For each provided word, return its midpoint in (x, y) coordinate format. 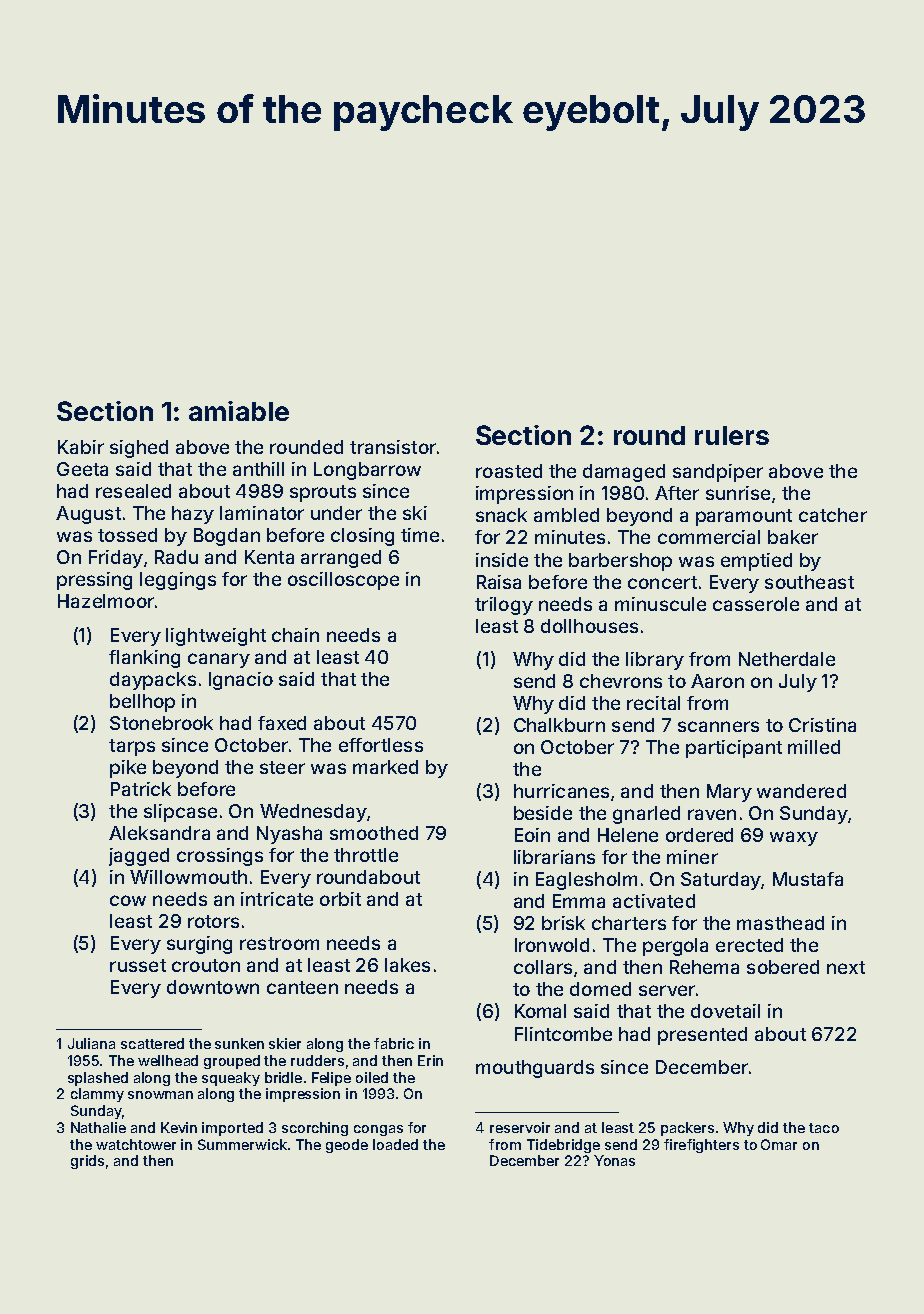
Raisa (499, 582)
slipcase (180, 813)
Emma (579, 901)
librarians (554, 857)
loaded (395, 1144)
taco (824, 1128)
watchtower (136, 1144)
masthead (780, 923)
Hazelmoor (106, 601)
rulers (732, 435)
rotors (213, 921)
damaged (624, 473)
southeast (809, 582)
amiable (239, 411)
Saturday (721, 881)
